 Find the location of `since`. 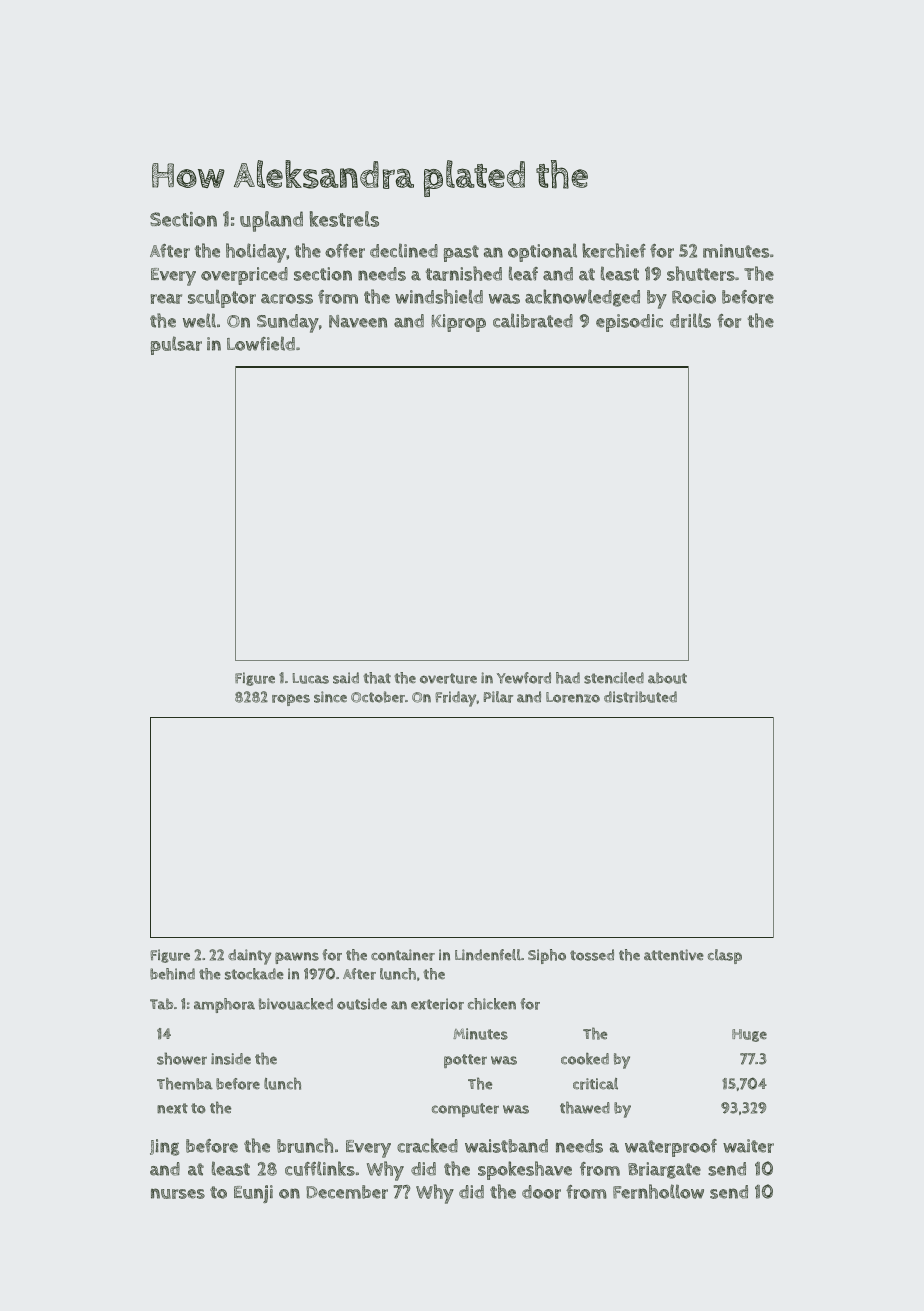

since is located at coordinates (330, 697).
